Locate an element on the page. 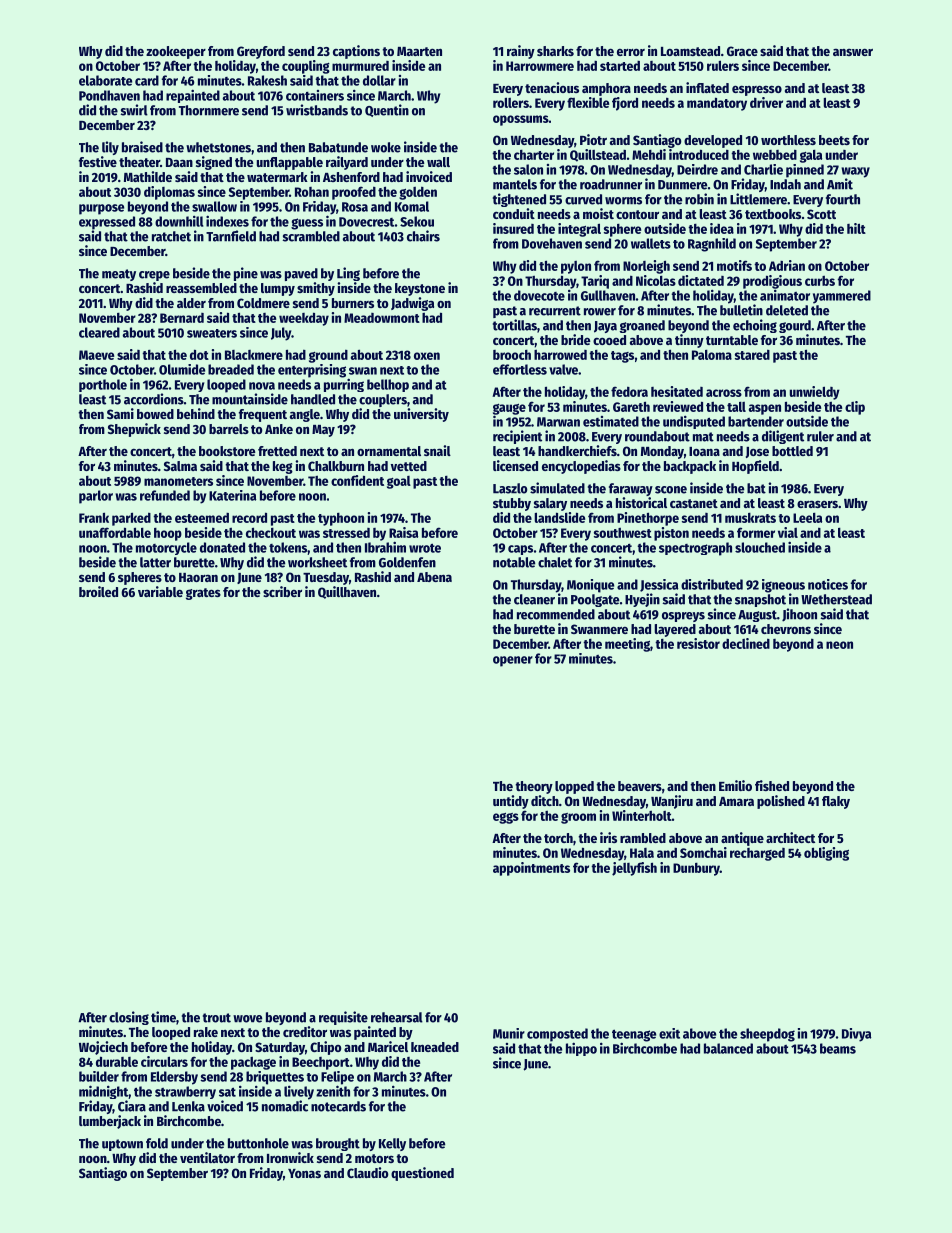  expressed is located at coordinates (107, 223).
